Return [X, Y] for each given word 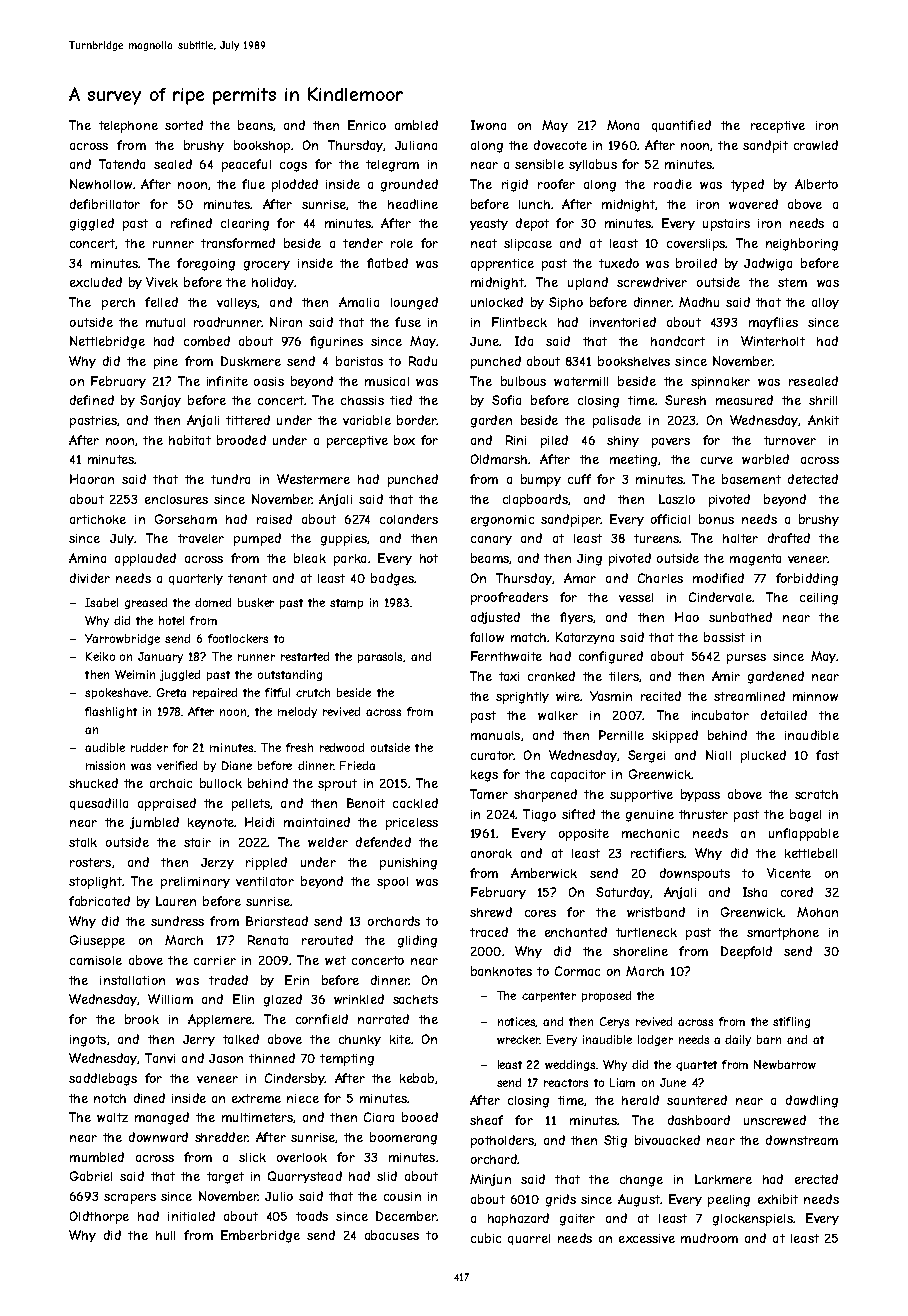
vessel [636, 597]
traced [489, 932]
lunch [534, 204]
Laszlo [677, 499]
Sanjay [160, 401]
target [225, 1178]
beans [255, 125]
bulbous [523, 381]
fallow [487, 637]
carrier [215, 960]
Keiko [100, 656]
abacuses [392, 1235]
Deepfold [746, 952]
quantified [681, 126]
